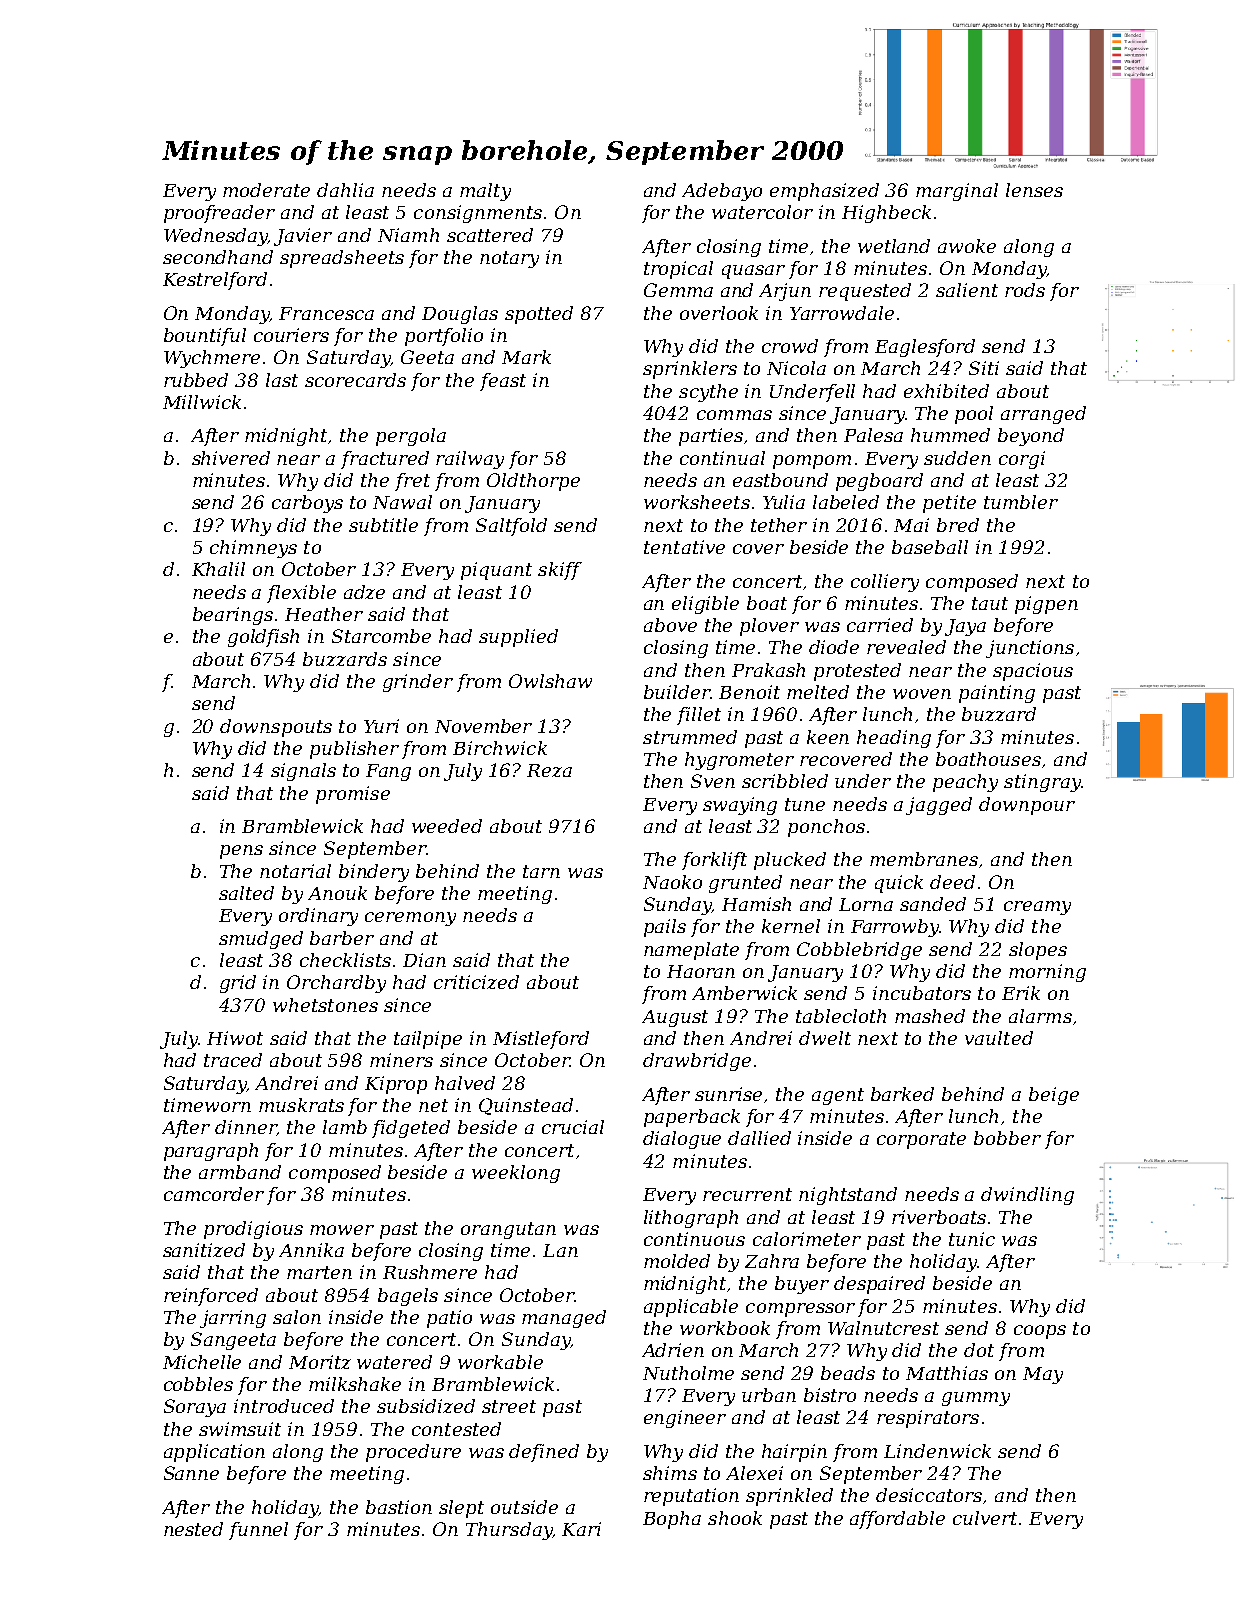  What do you see at coordinates (246, 893) in the screenshot?
I see `salted` at bounding box center [246, 893].
